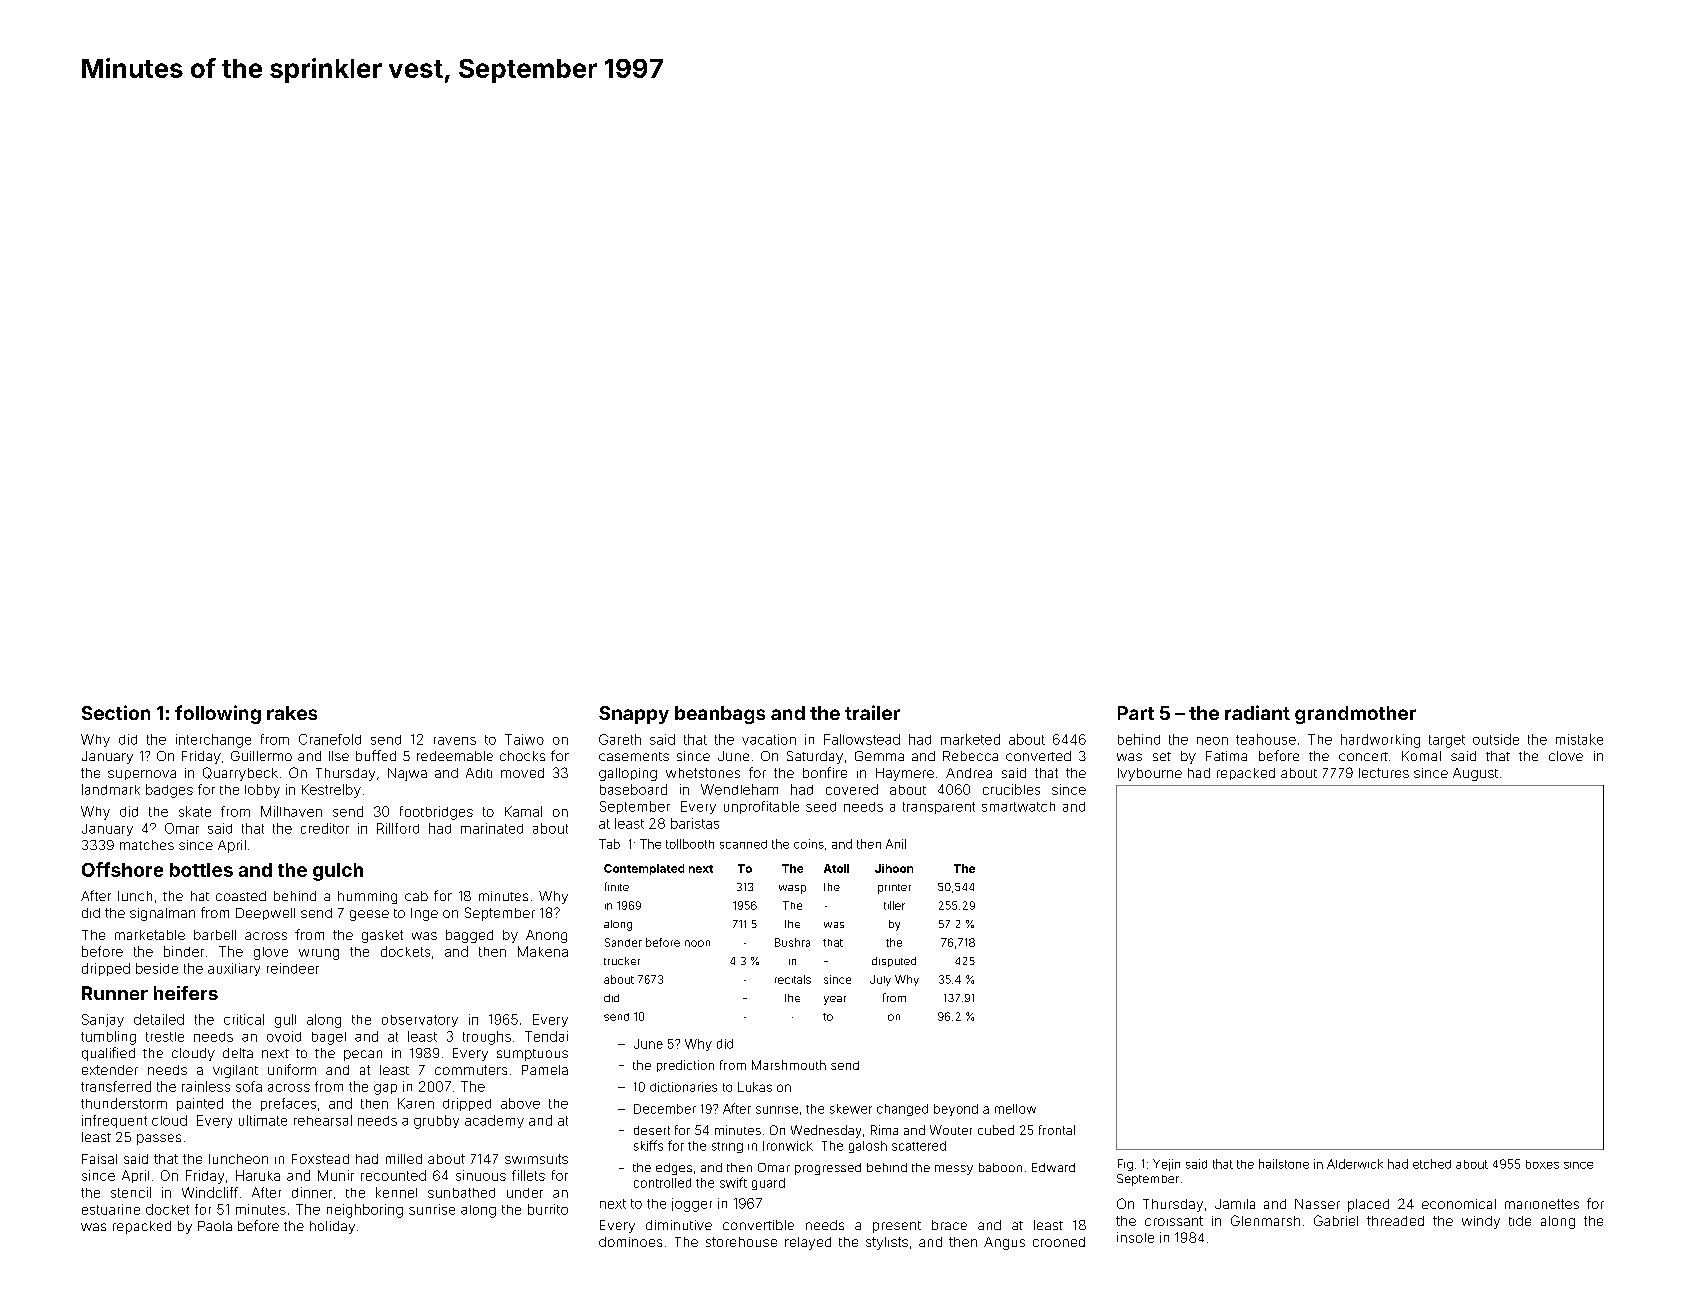 Image resolution: width=1685 pixels, height=1302 pixels. Describe the element at coordinates (1135, 1237) in the page. I see `insole` at that location.
